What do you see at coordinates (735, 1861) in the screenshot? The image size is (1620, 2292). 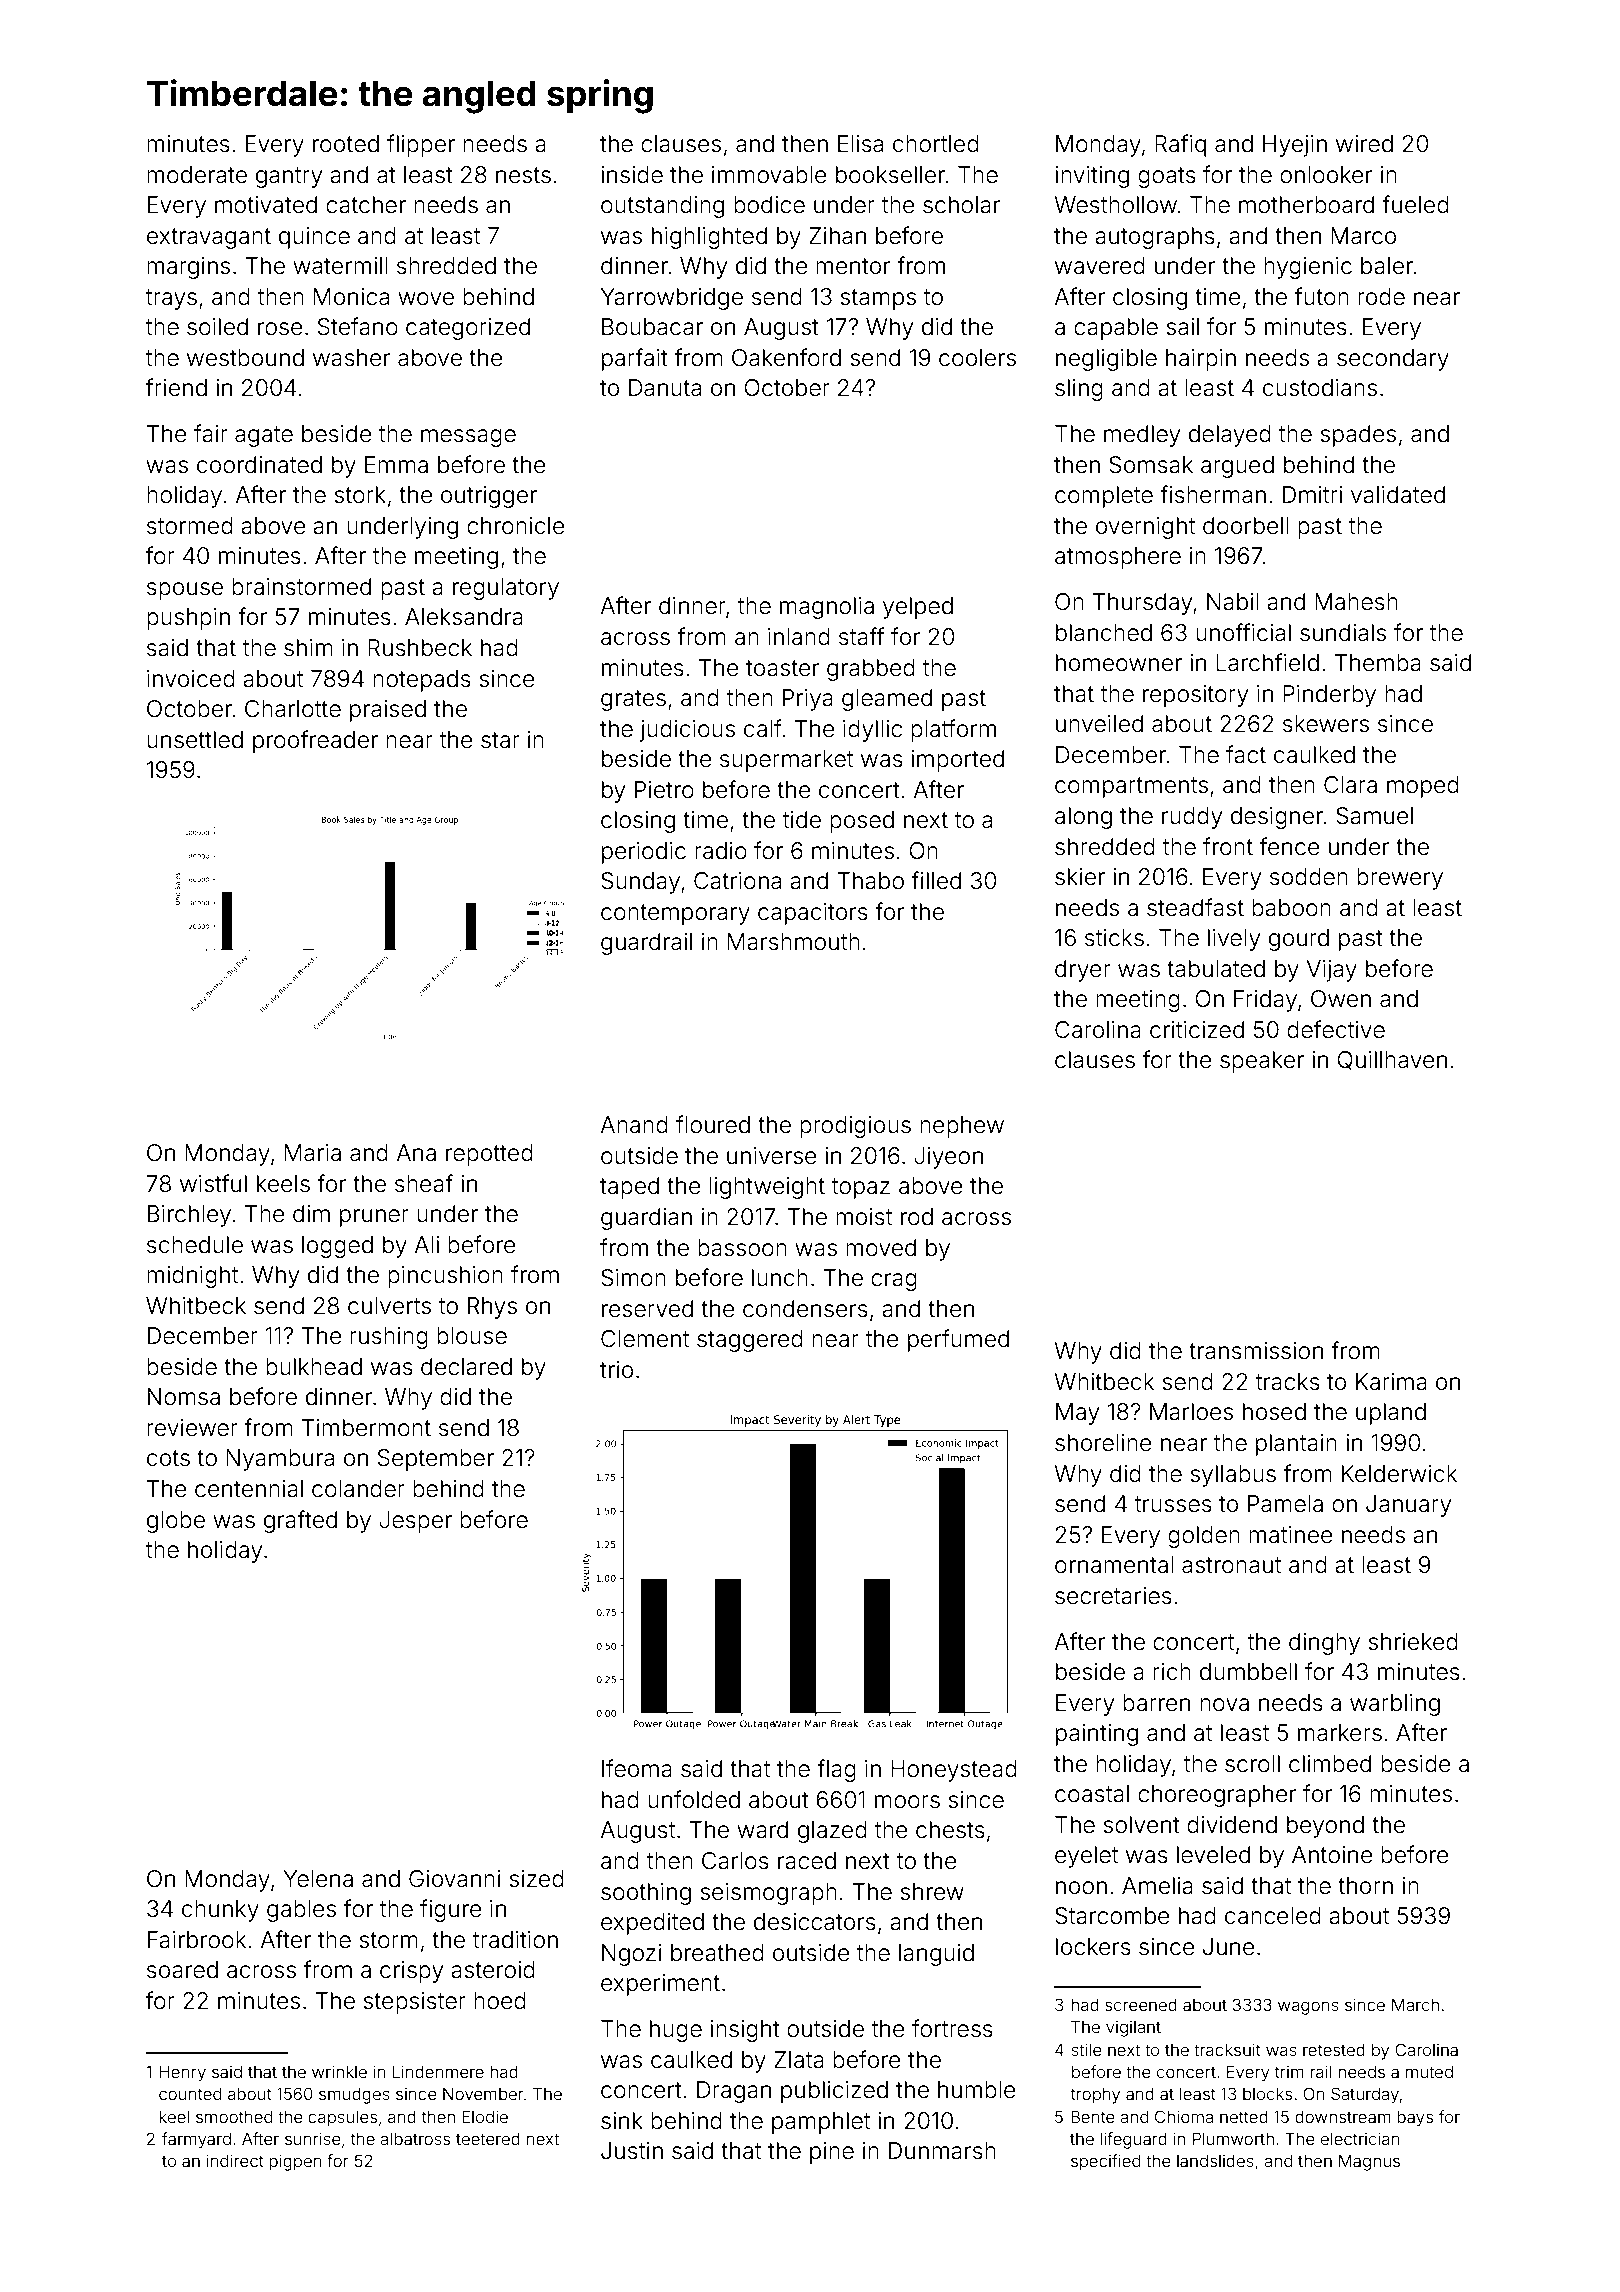 I see `Carlos` at bounding box center [735, 1861].
